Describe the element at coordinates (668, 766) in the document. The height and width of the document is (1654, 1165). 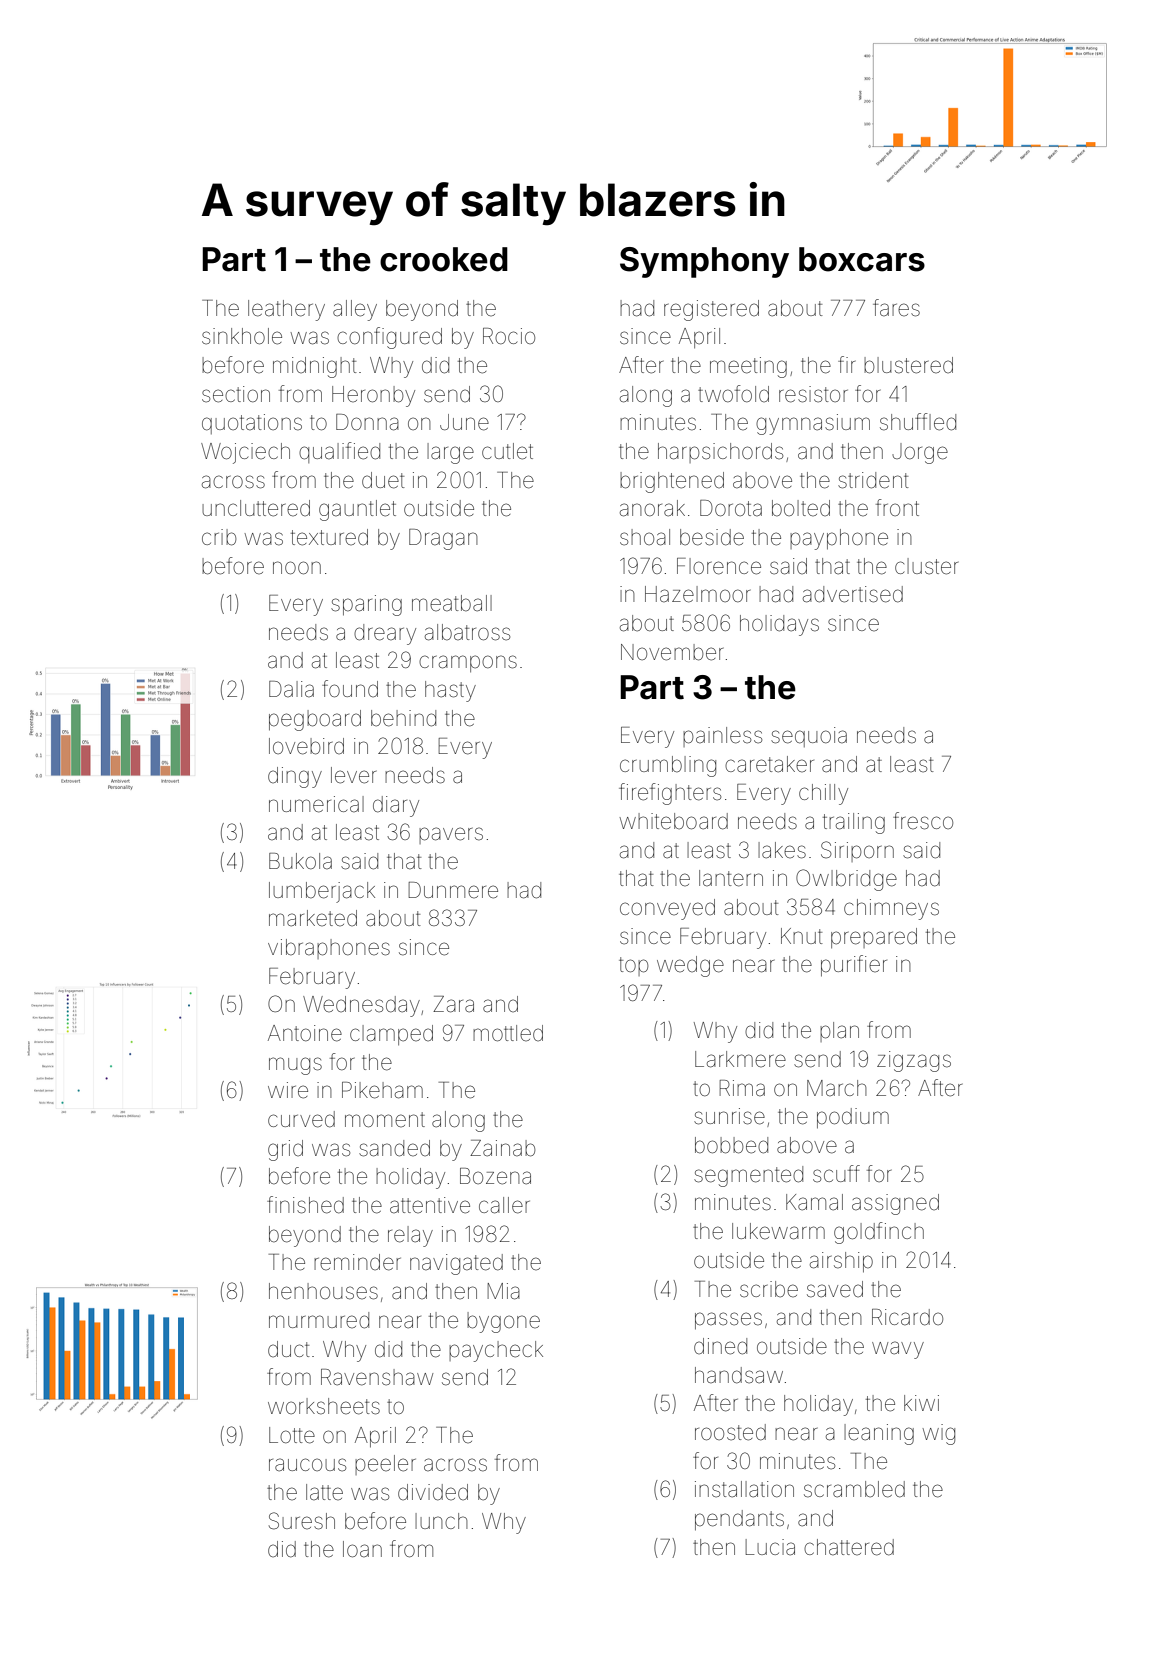
I see `crumbling` at that location.
